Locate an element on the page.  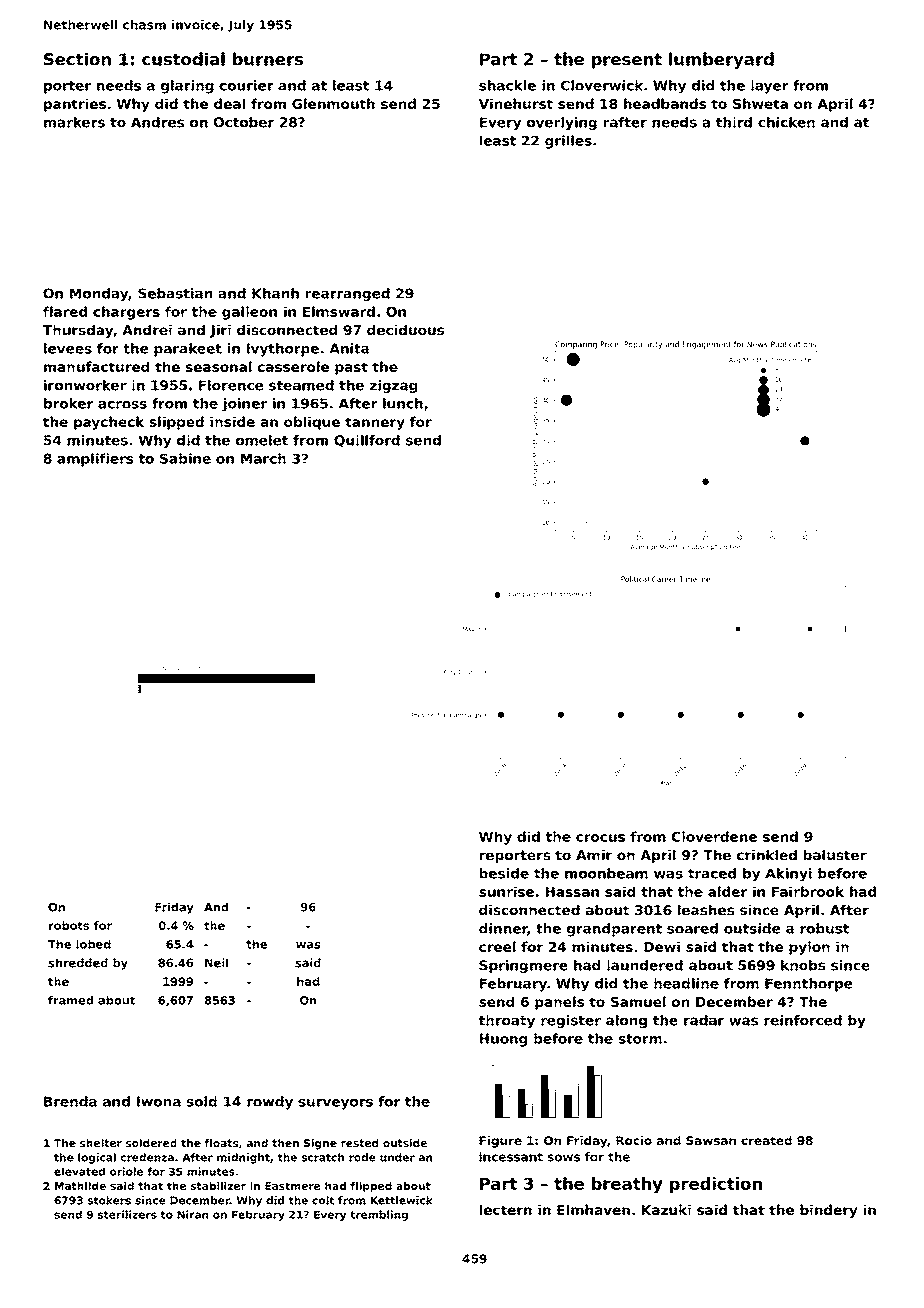
Fairbrook is located at coordinates (808, 891).
